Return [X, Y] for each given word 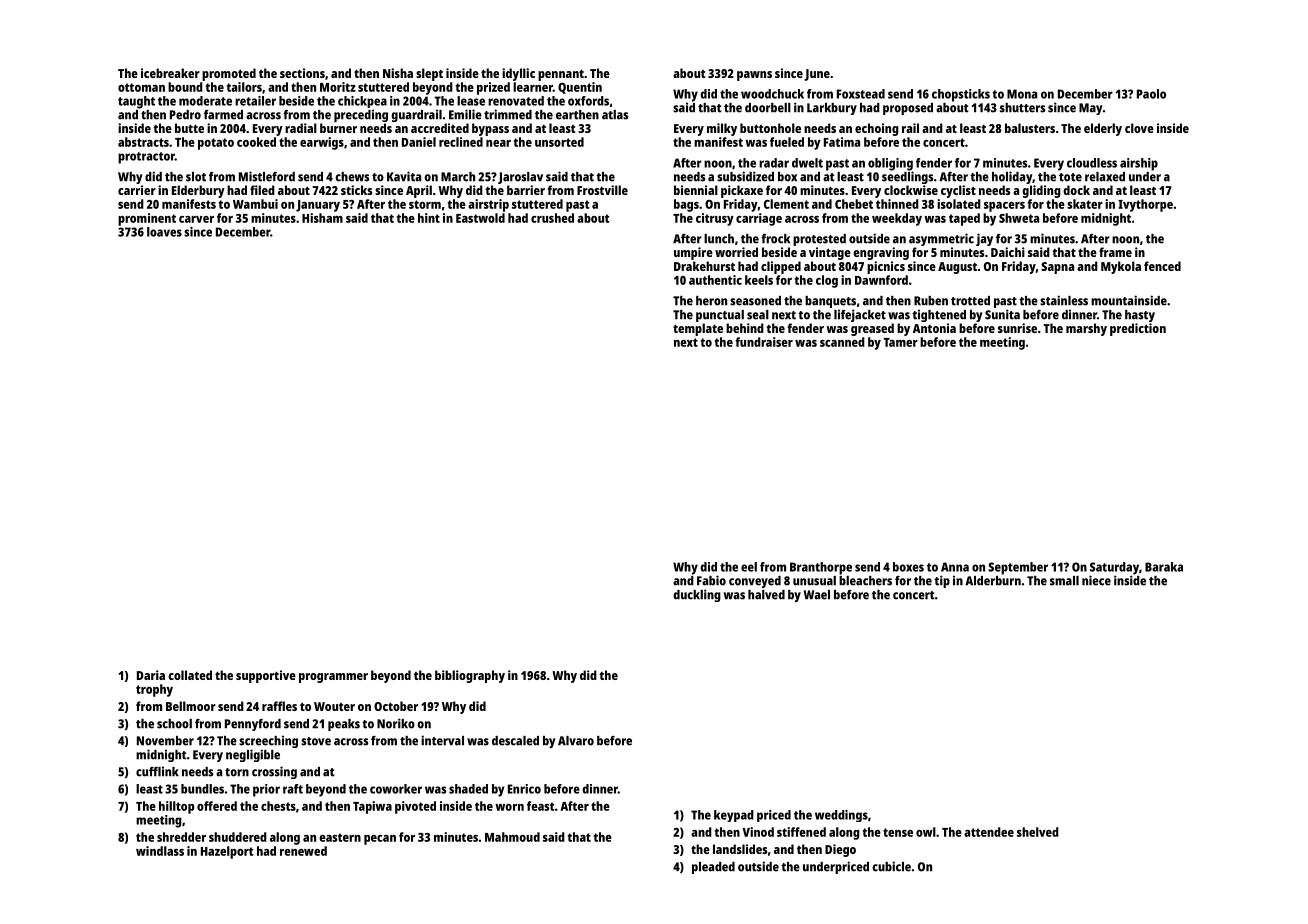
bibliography [470, 676]
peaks [344, 725]
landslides [740, 849]
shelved [1038, 832]
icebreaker [170, 73]
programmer [333, 678]
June [817, 75]
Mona [1022, 94]
